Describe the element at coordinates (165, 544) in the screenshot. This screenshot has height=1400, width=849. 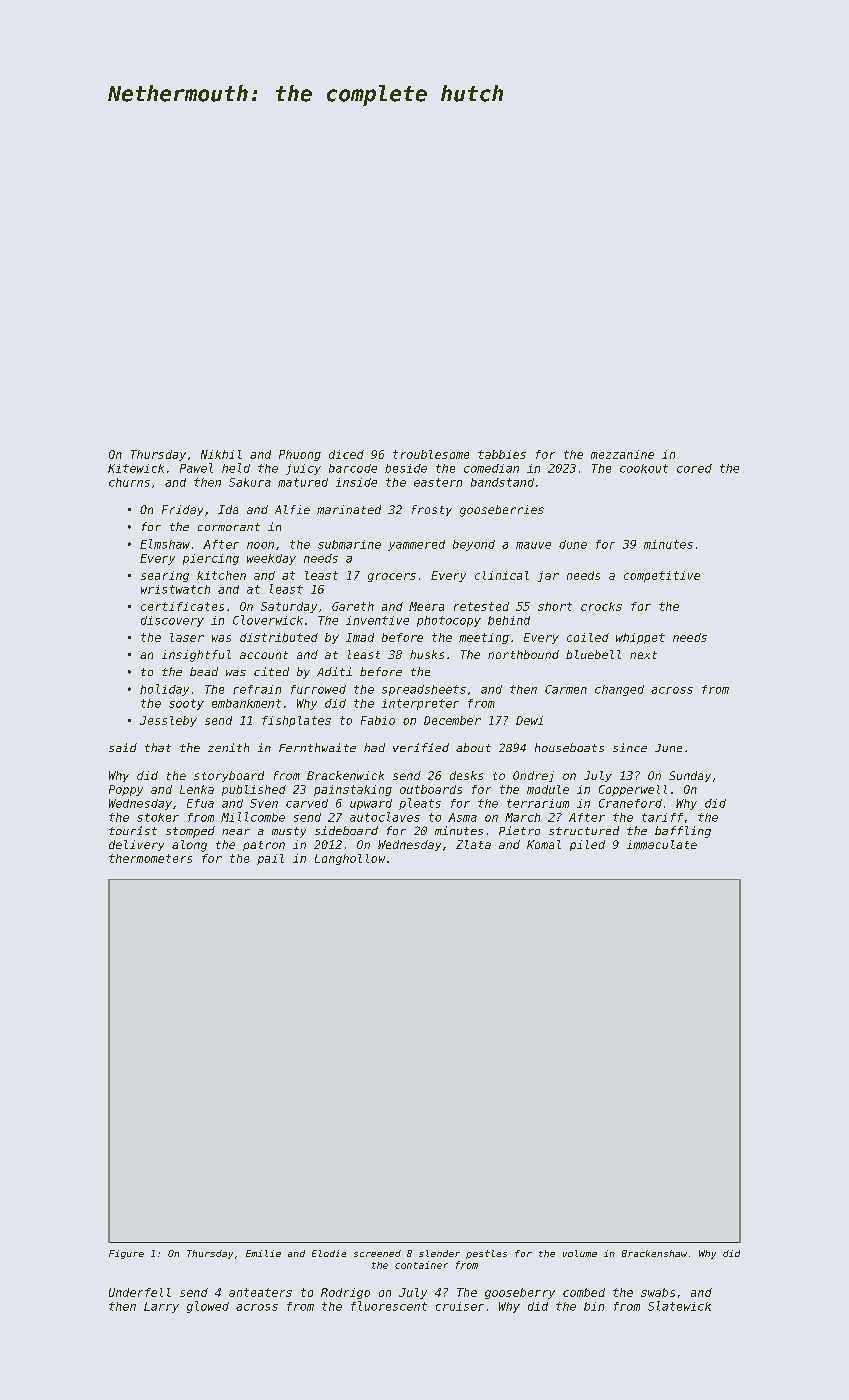
I see `Elmshaw` at that location.
